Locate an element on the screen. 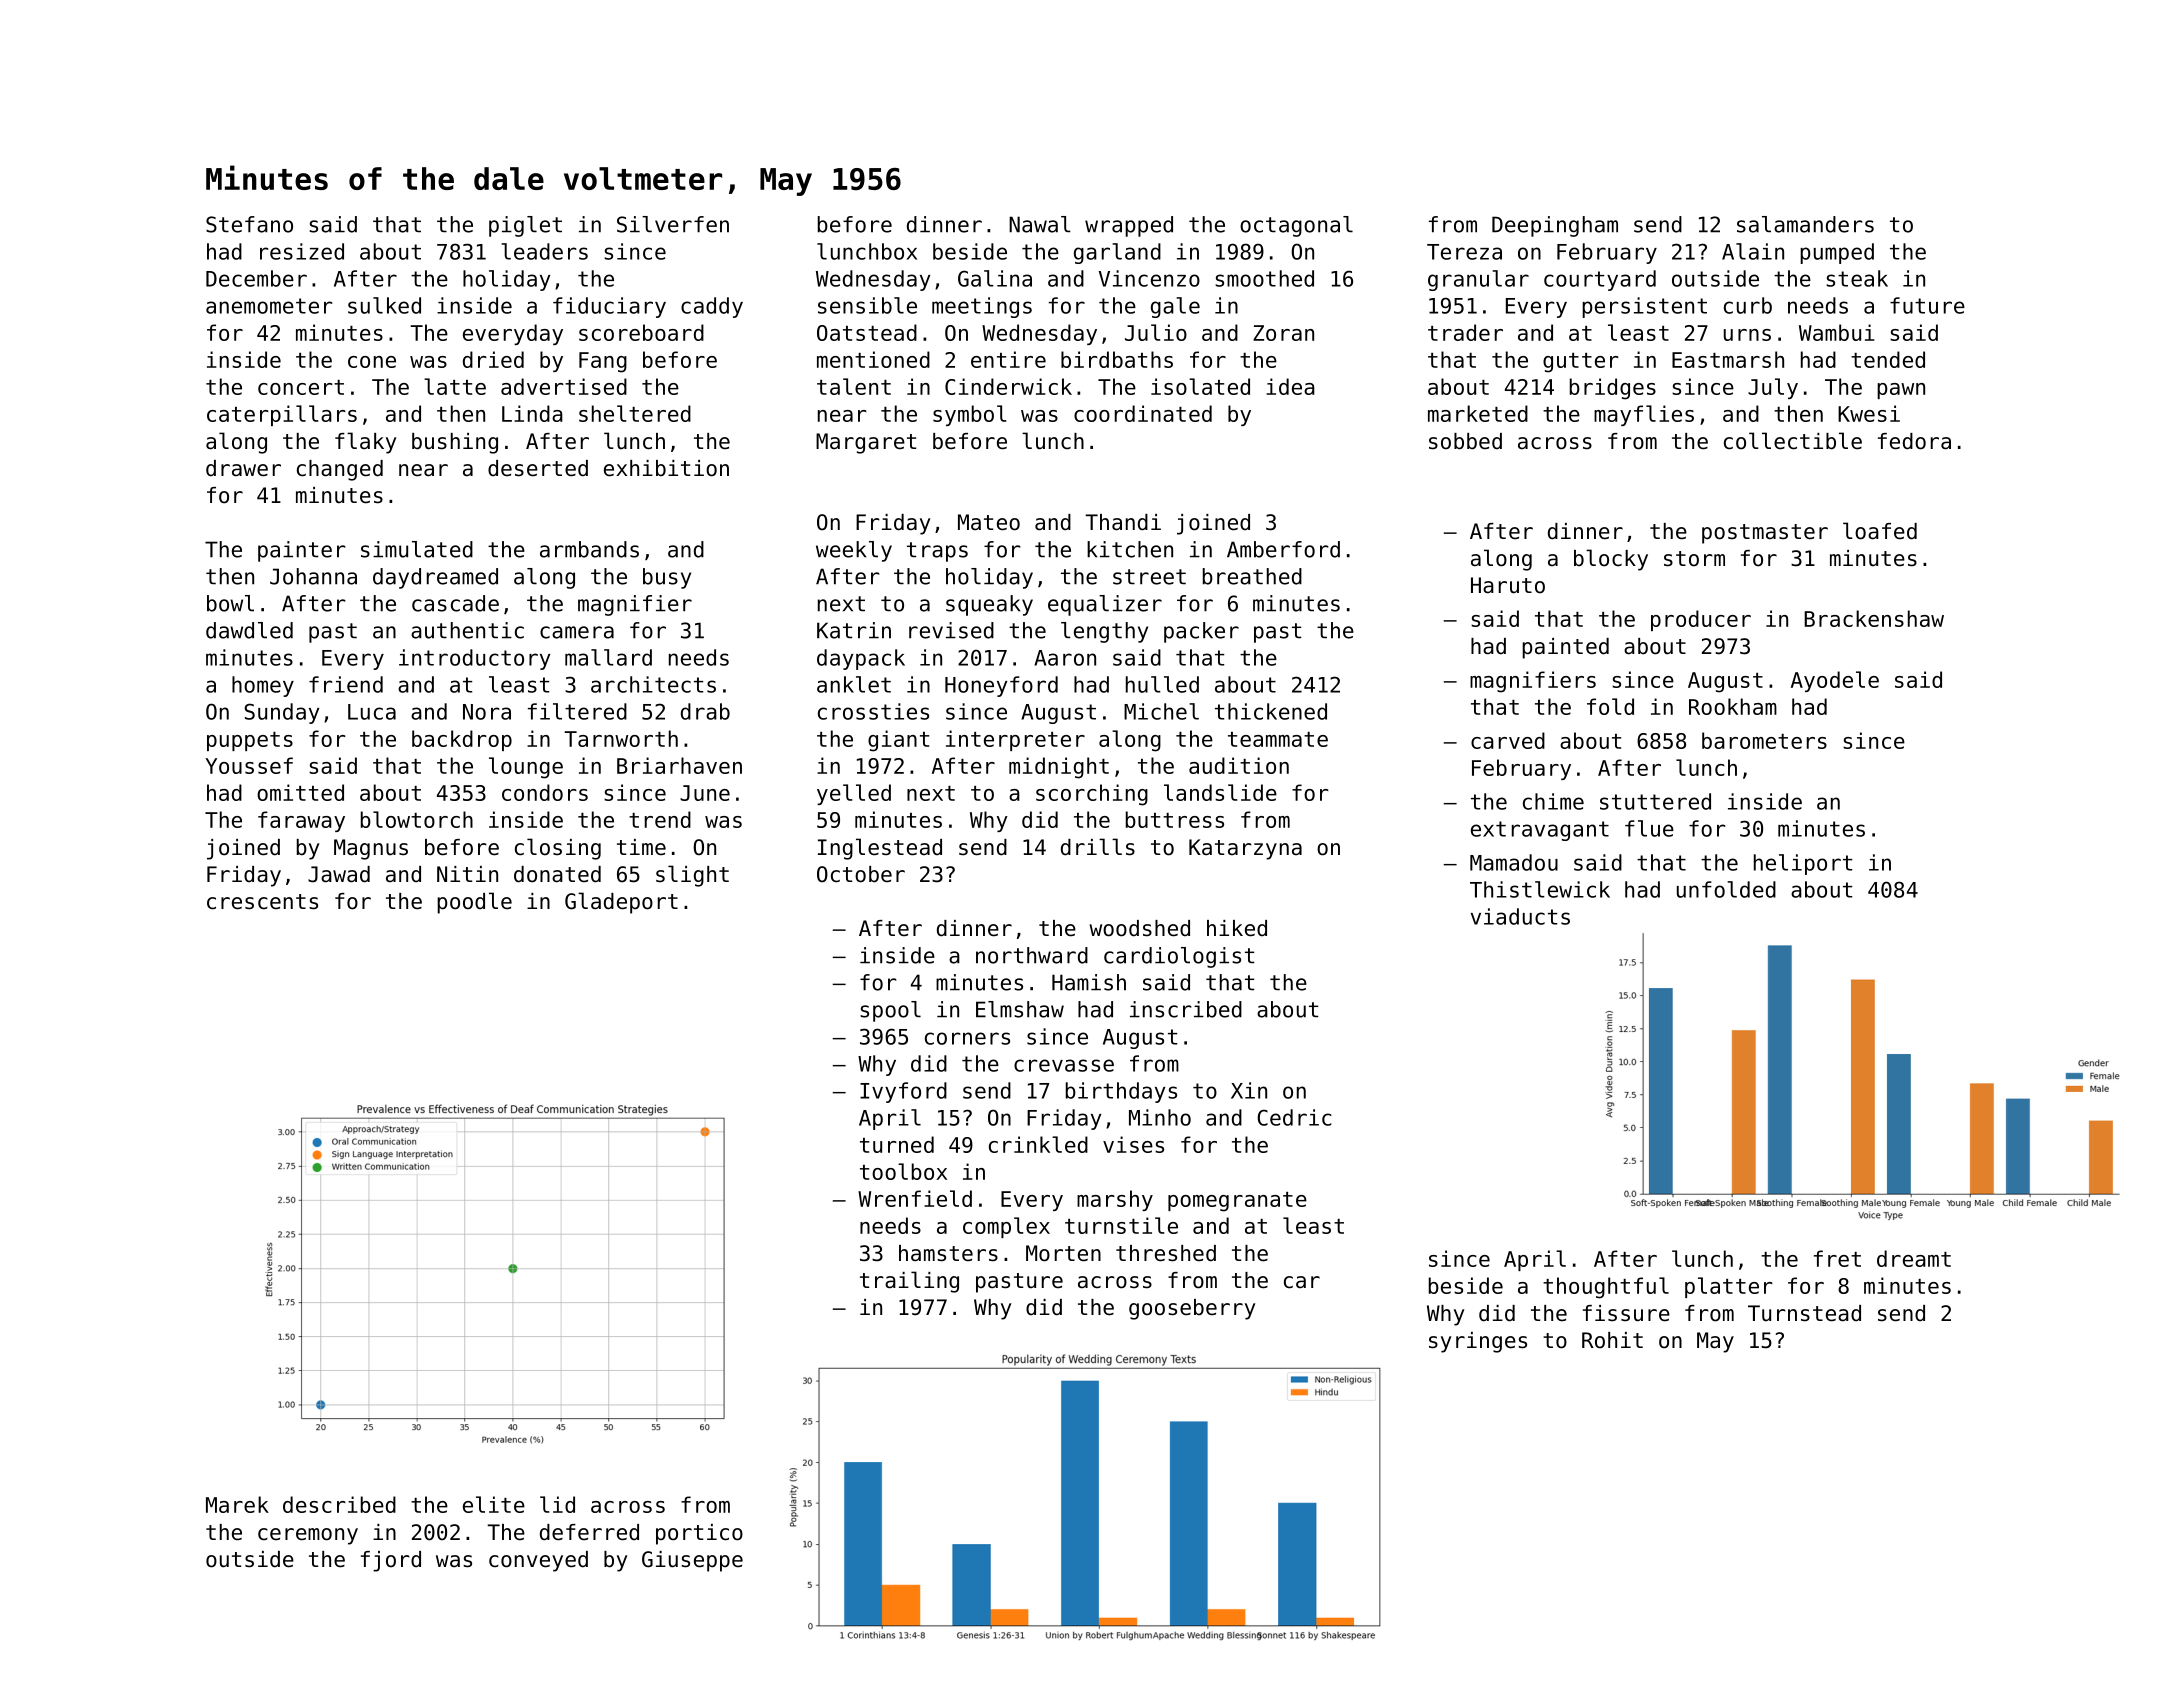 The width and height of the screenshot is (2178, 1683). octagonal is located at coordinates (1296, 226).
